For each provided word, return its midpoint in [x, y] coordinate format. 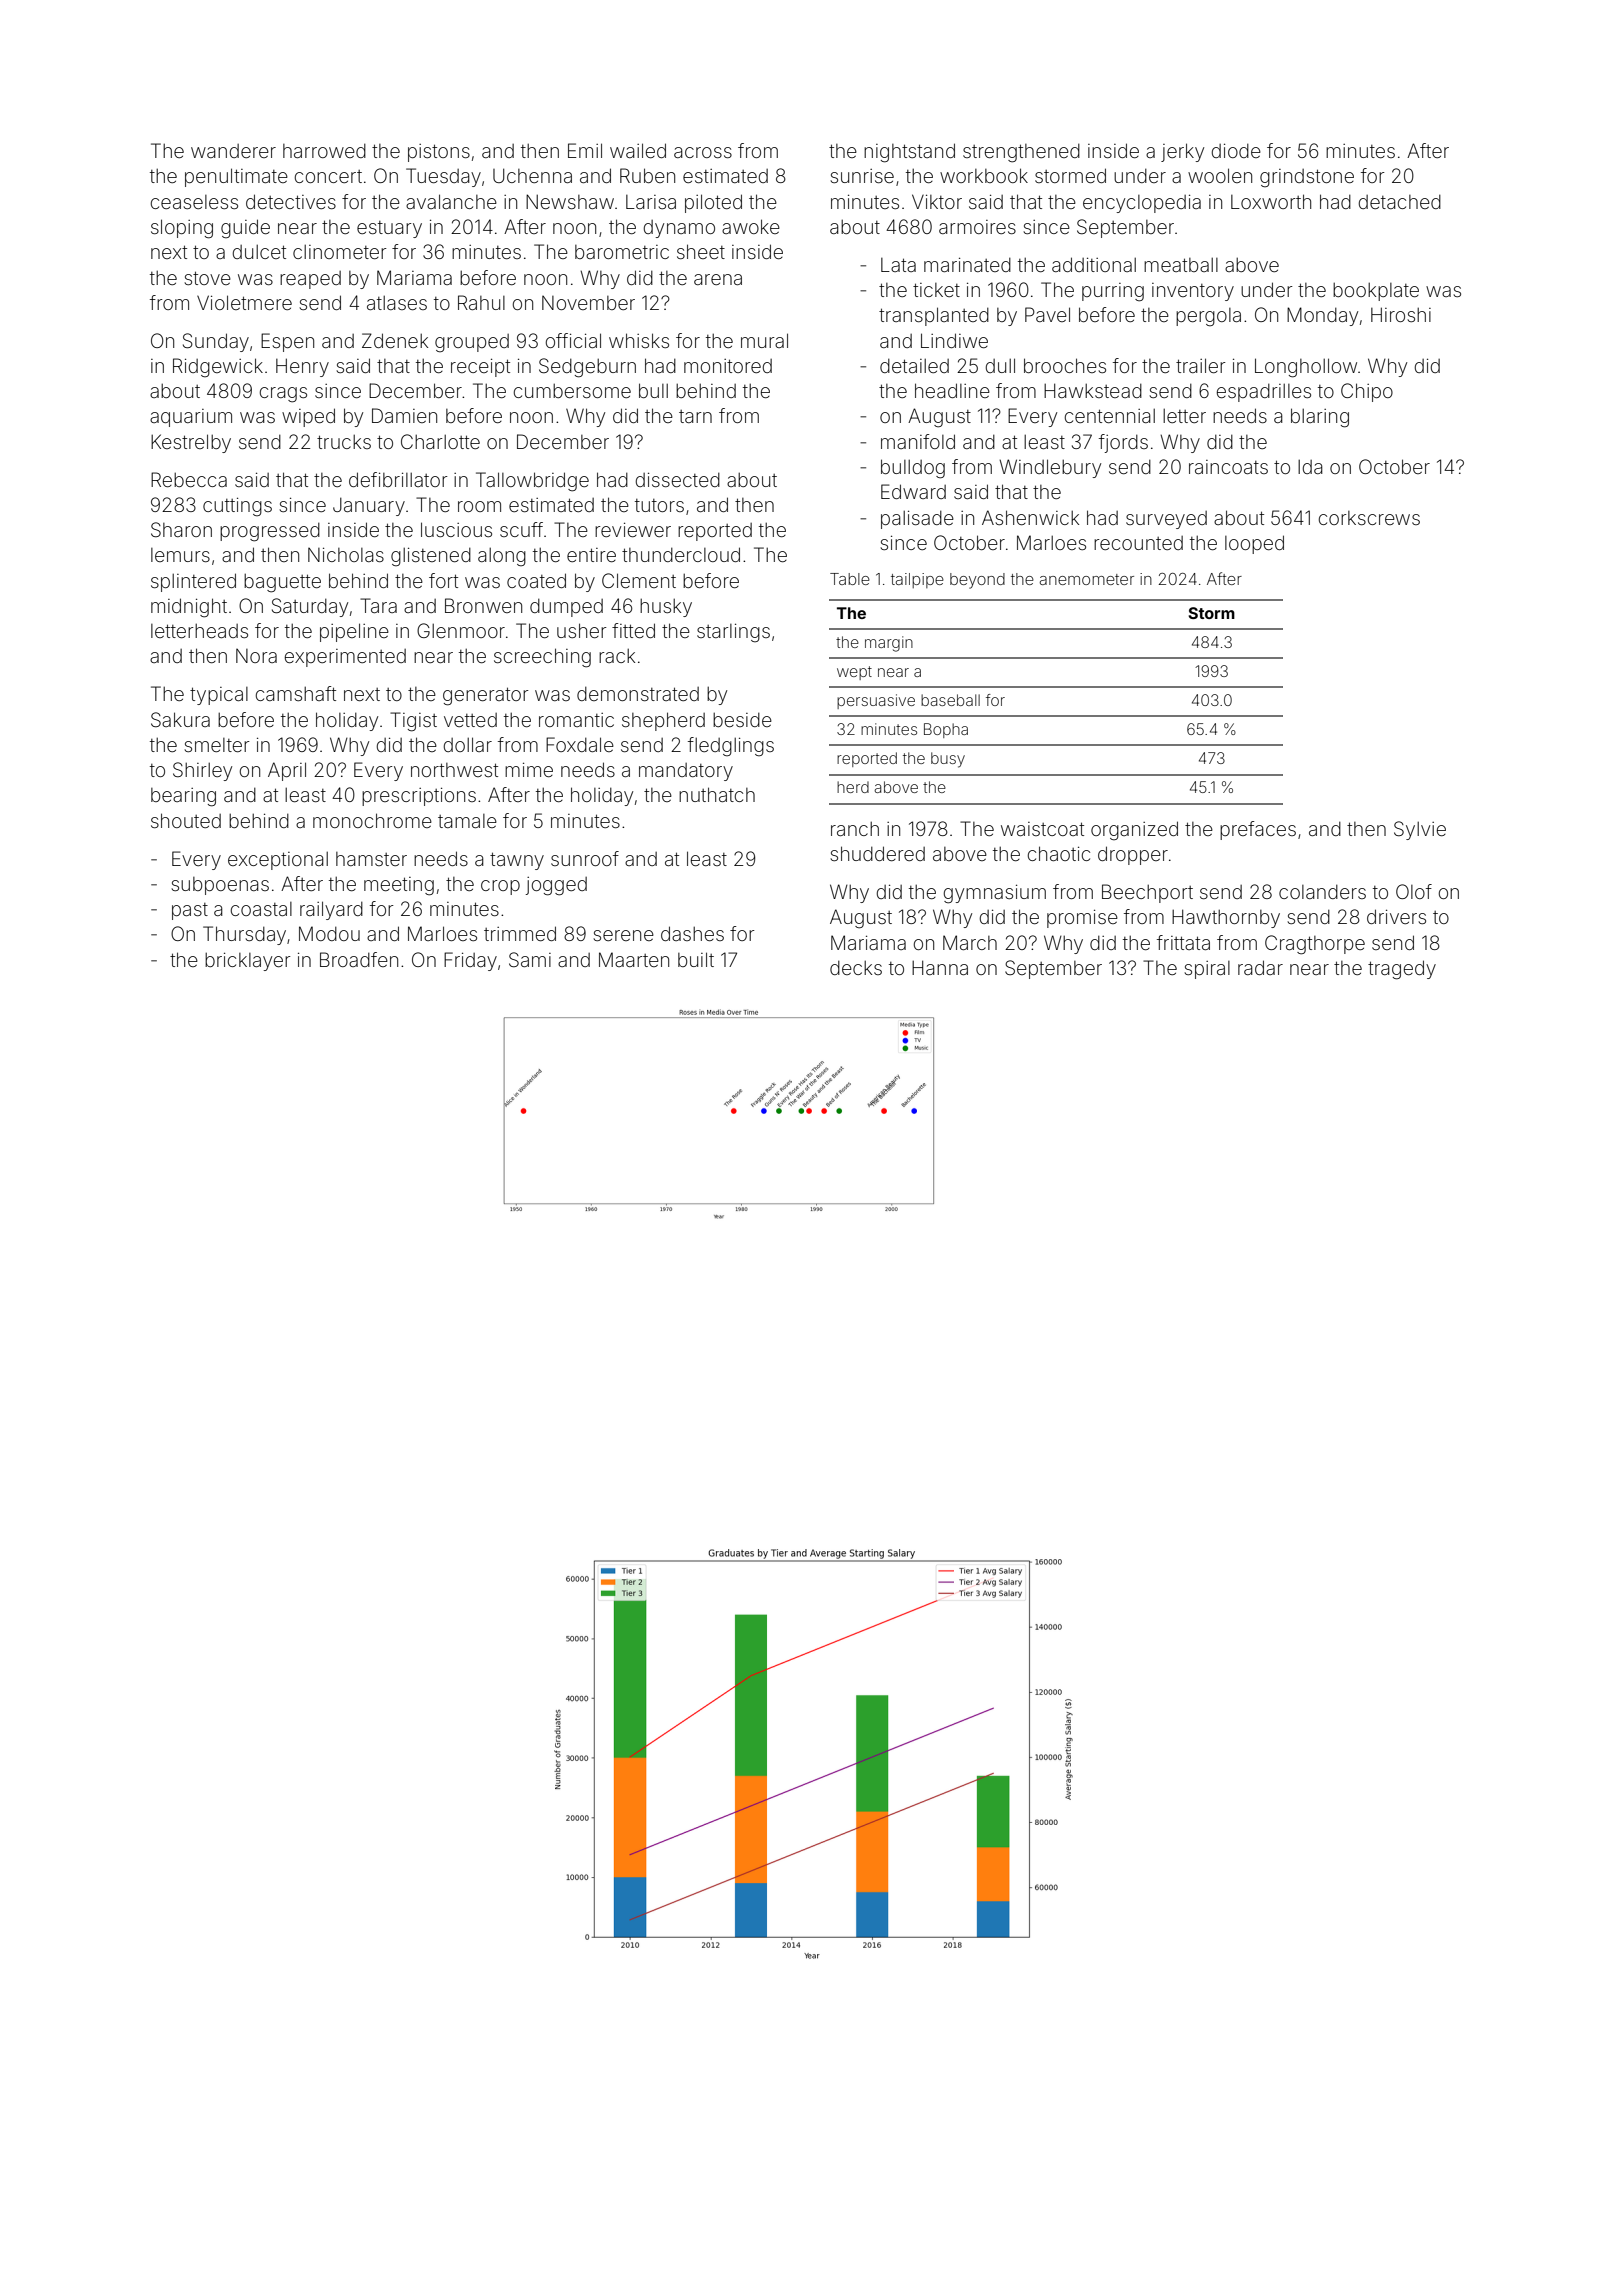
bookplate [1376, 292]
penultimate [236, 177]
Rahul [481, 302]
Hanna [940, 967]
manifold [918, 441]
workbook [984, 175]
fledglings [731, 747]
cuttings [237, 507]
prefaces [1258, 830]
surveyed [1166, 520]
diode [1236, 151]
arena [718, 279]
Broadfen [359, 959]
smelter [217, 745]
